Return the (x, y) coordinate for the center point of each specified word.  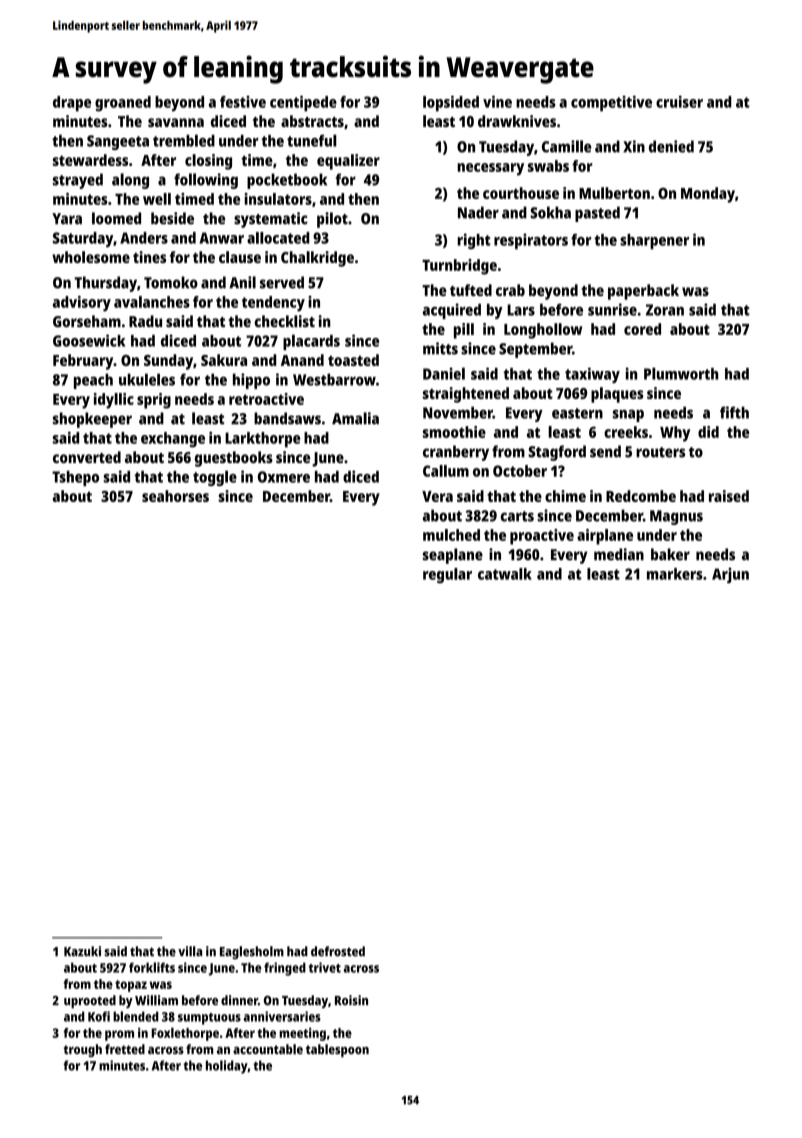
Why (675, 434)
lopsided (451, 103)
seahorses (175, 496)
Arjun (730, 576)
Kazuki (82, 951)
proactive (542, 537)
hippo (251, 381)
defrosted (338, 951)
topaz (131, 986)
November (458, 412)
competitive (611, 103)
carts (517, 516)
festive (243, 102)
